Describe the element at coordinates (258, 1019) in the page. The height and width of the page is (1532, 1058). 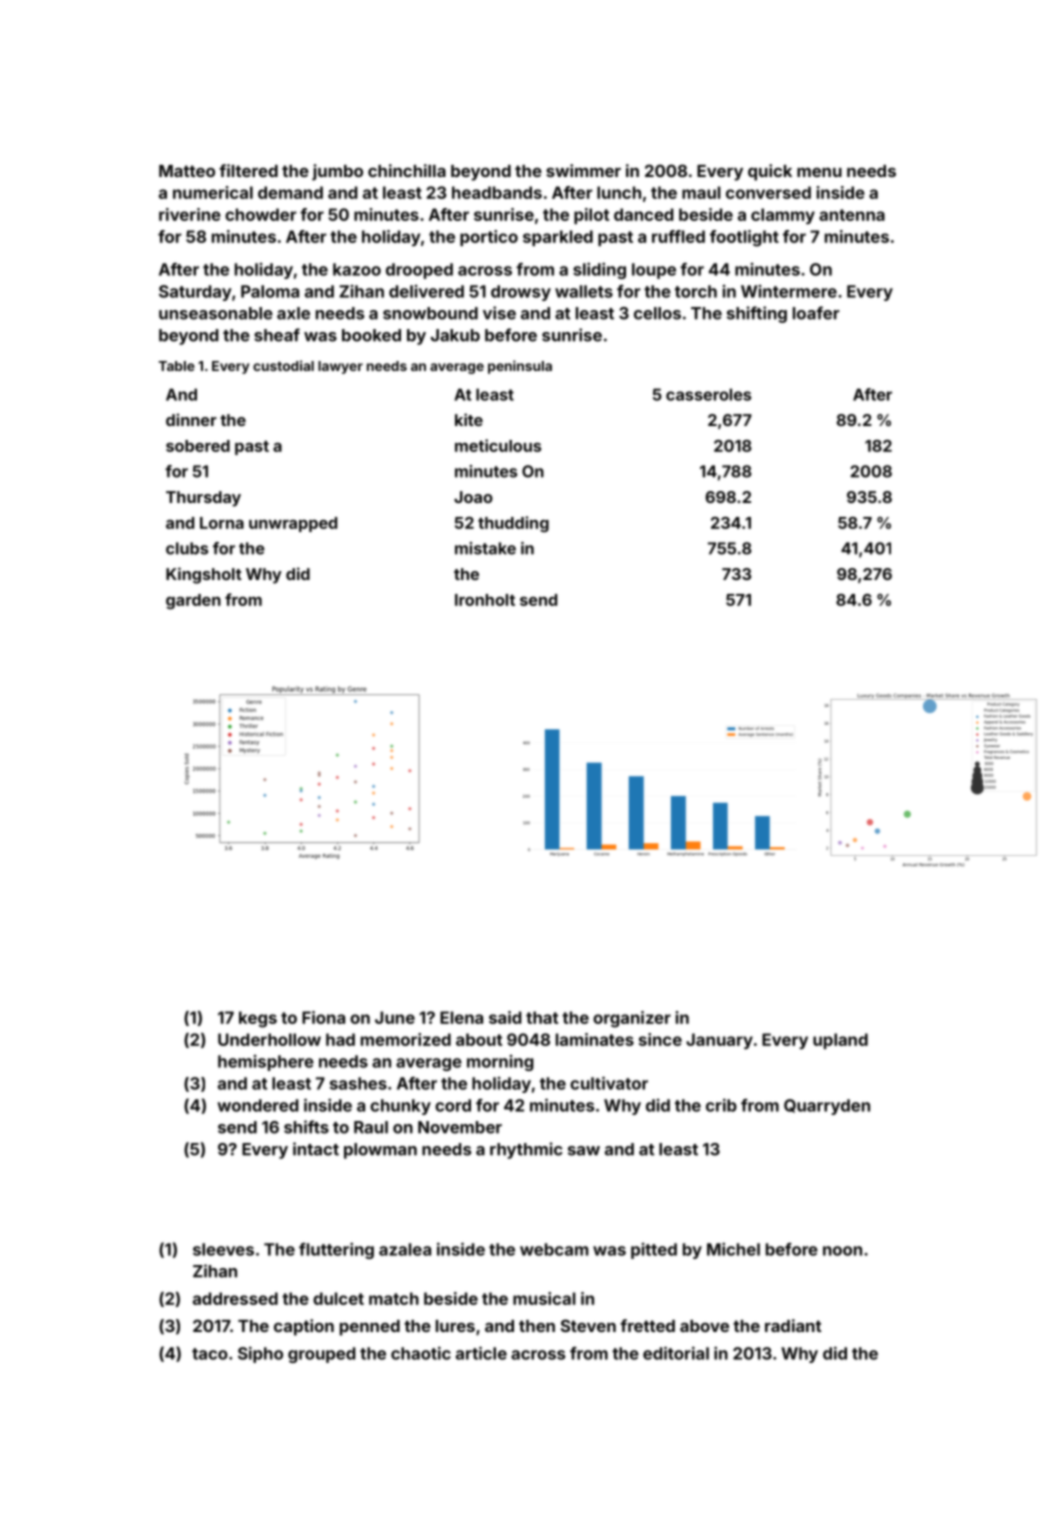
I see `kegs` at that location.
